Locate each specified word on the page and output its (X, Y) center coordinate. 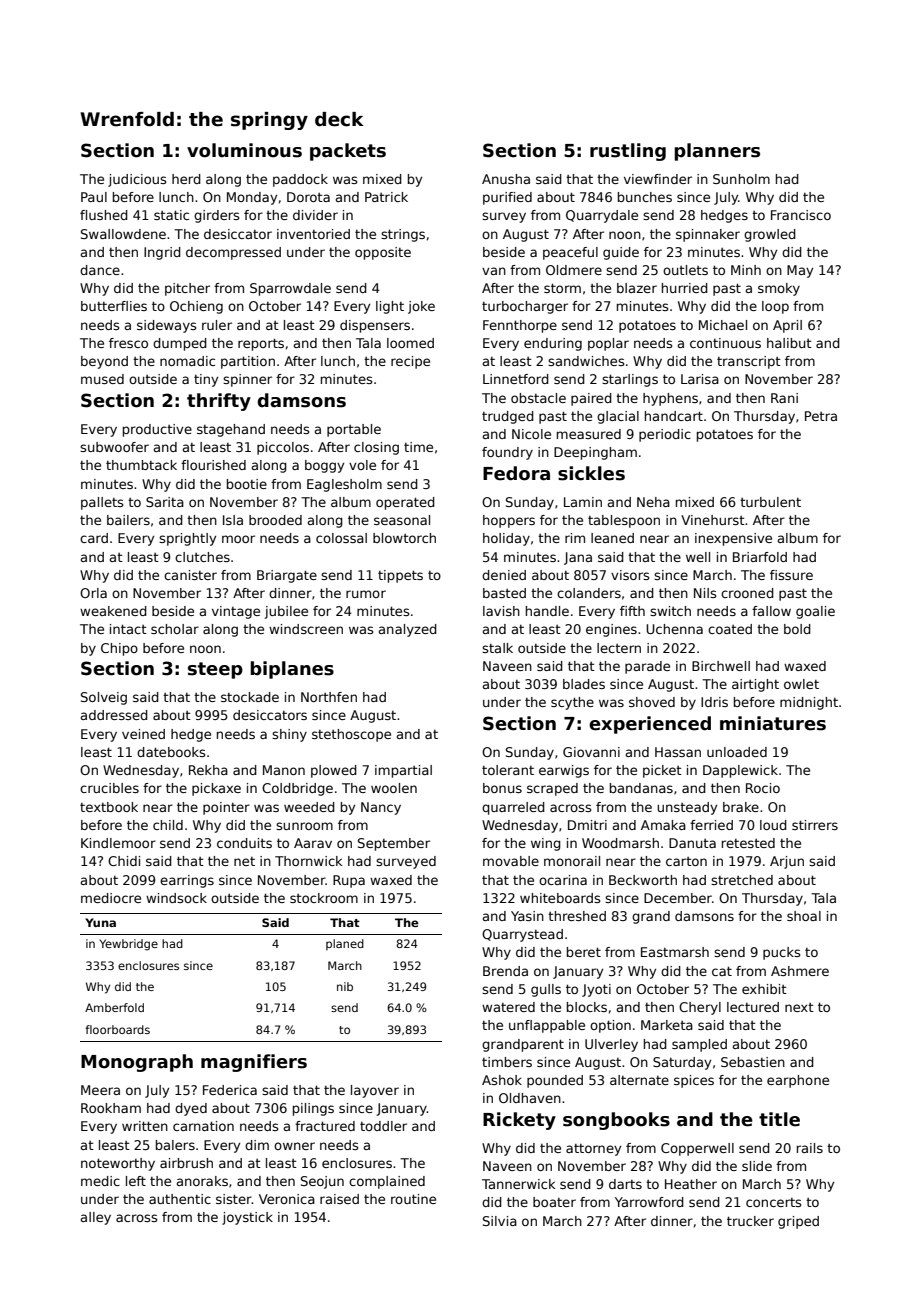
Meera (100, 1090)
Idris (714, 702)
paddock (300, 180)
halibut (789, 343)
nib (345, 986)
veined (143, 734)
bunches (645, 197)
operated (405, 503)
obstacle (538, 398)
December (678, 898)
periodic (665, 435)
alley (95, 1218)
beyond (104, 362)
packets (348, 152)
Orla (93, 593)
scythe (572, 703)
